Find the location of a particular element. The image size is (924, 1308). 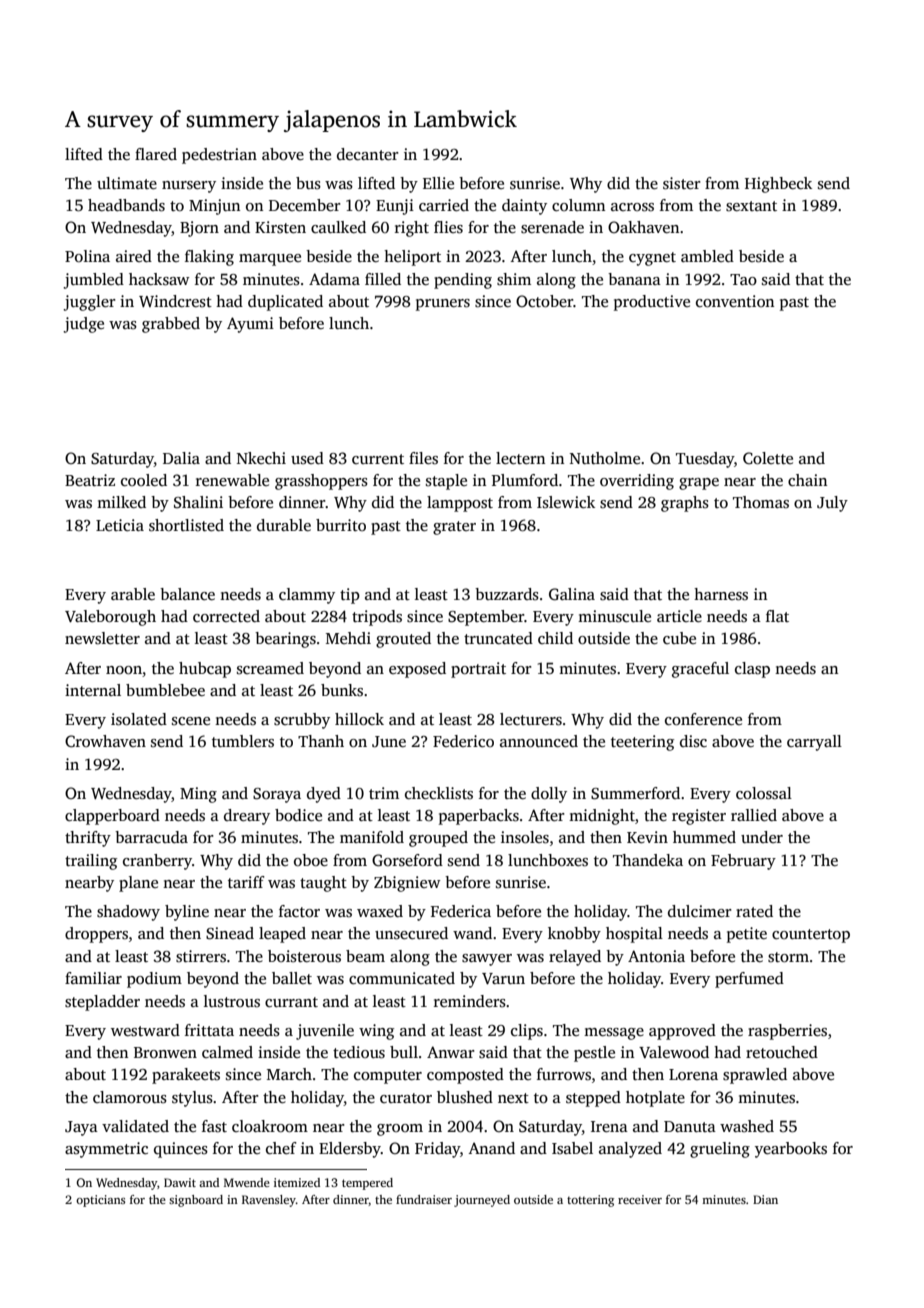

caulked is located at coordinates (338, 227).
